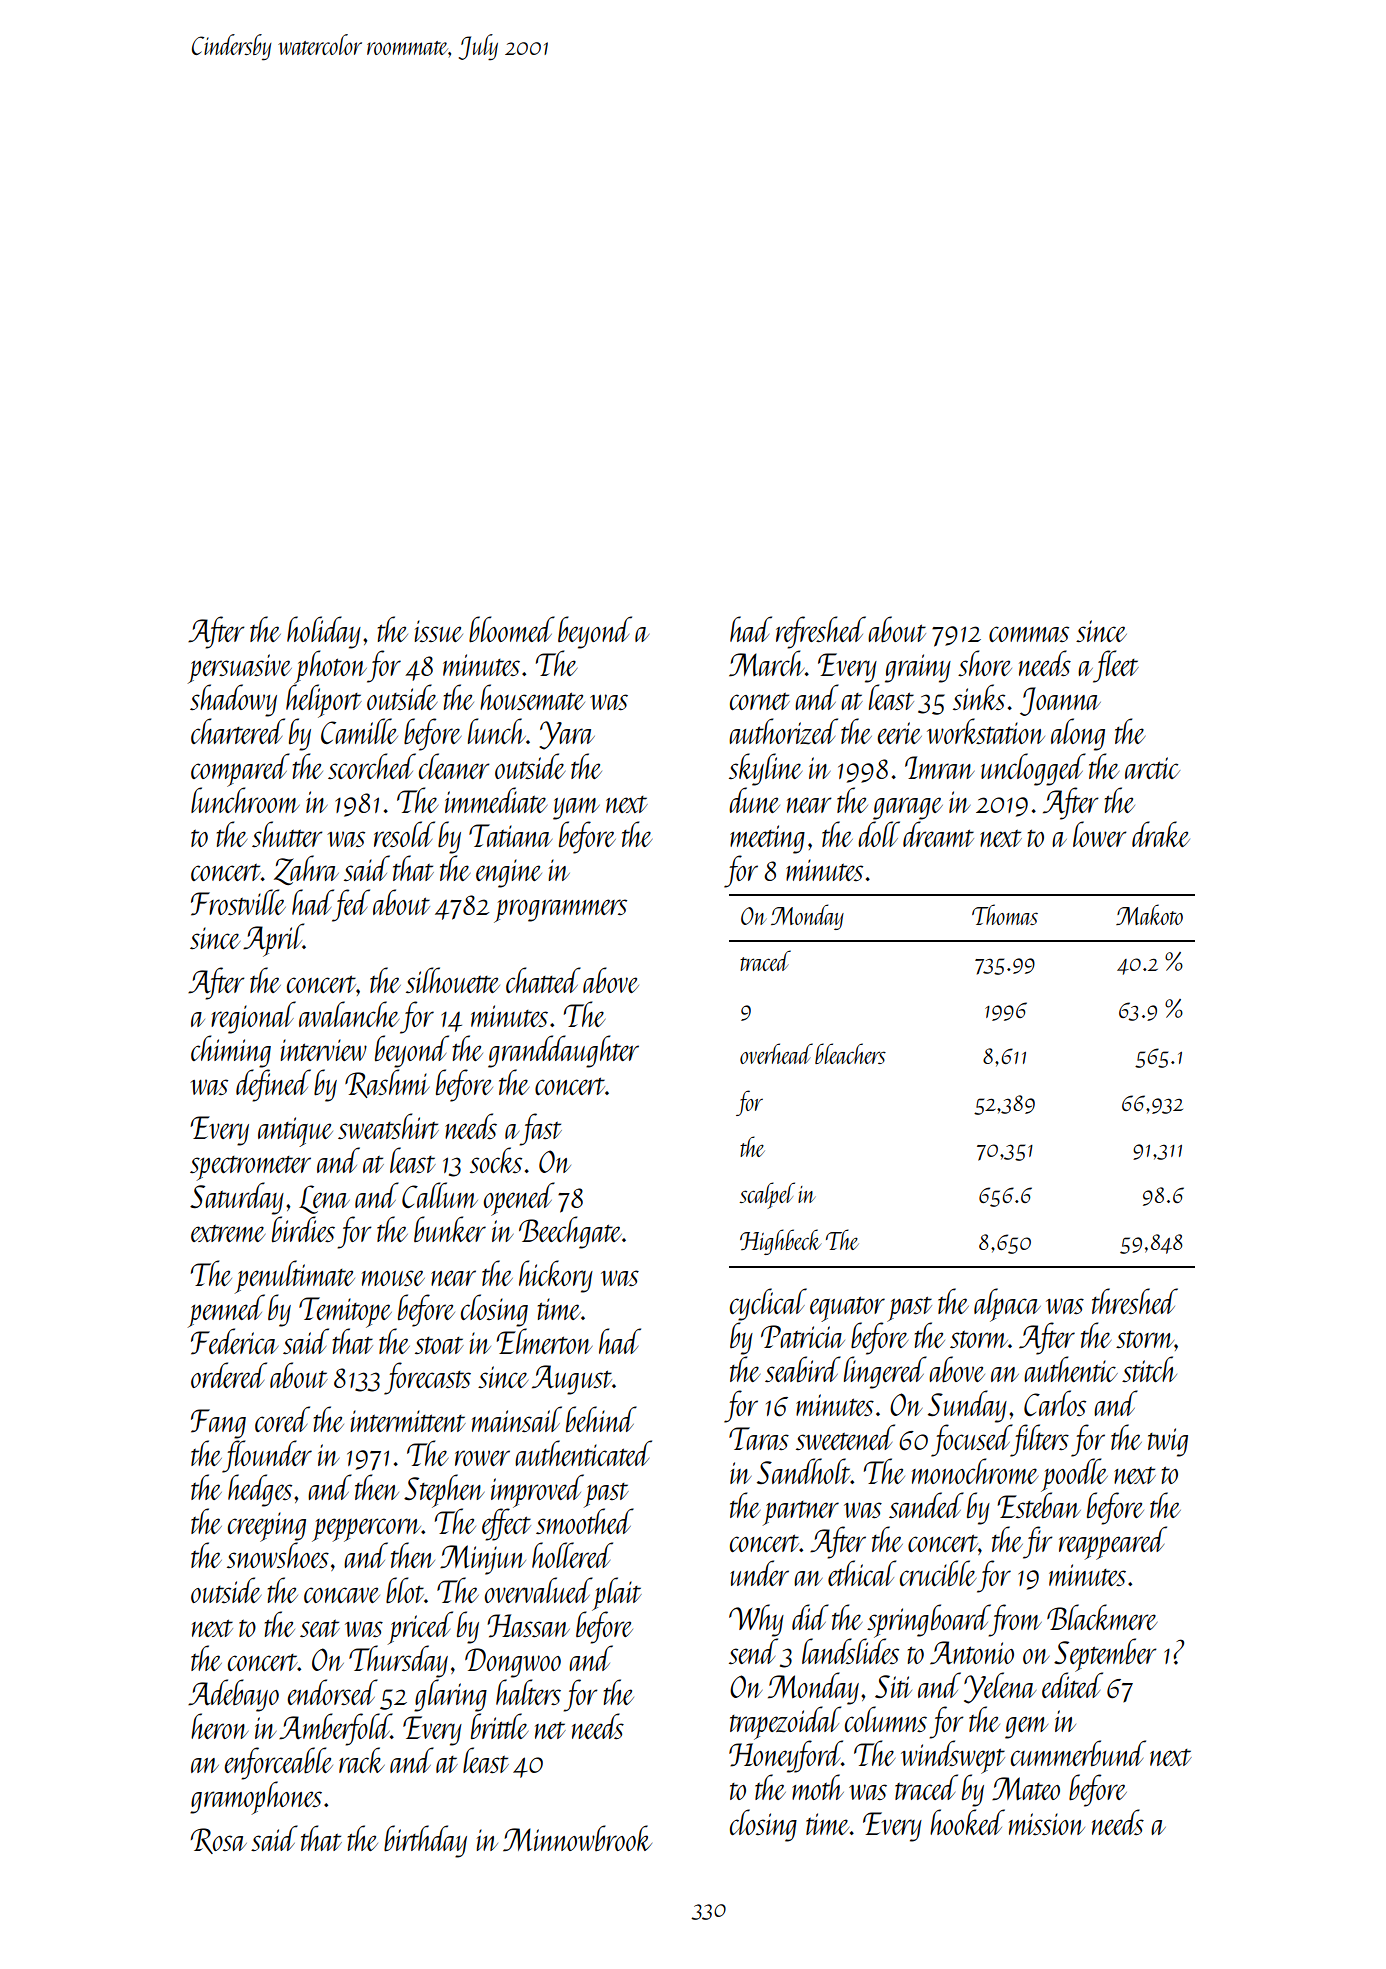 Image resolution: width=1386 pixels, height=1969 pixels. I want to click on arctic, so click(1152, 768).
